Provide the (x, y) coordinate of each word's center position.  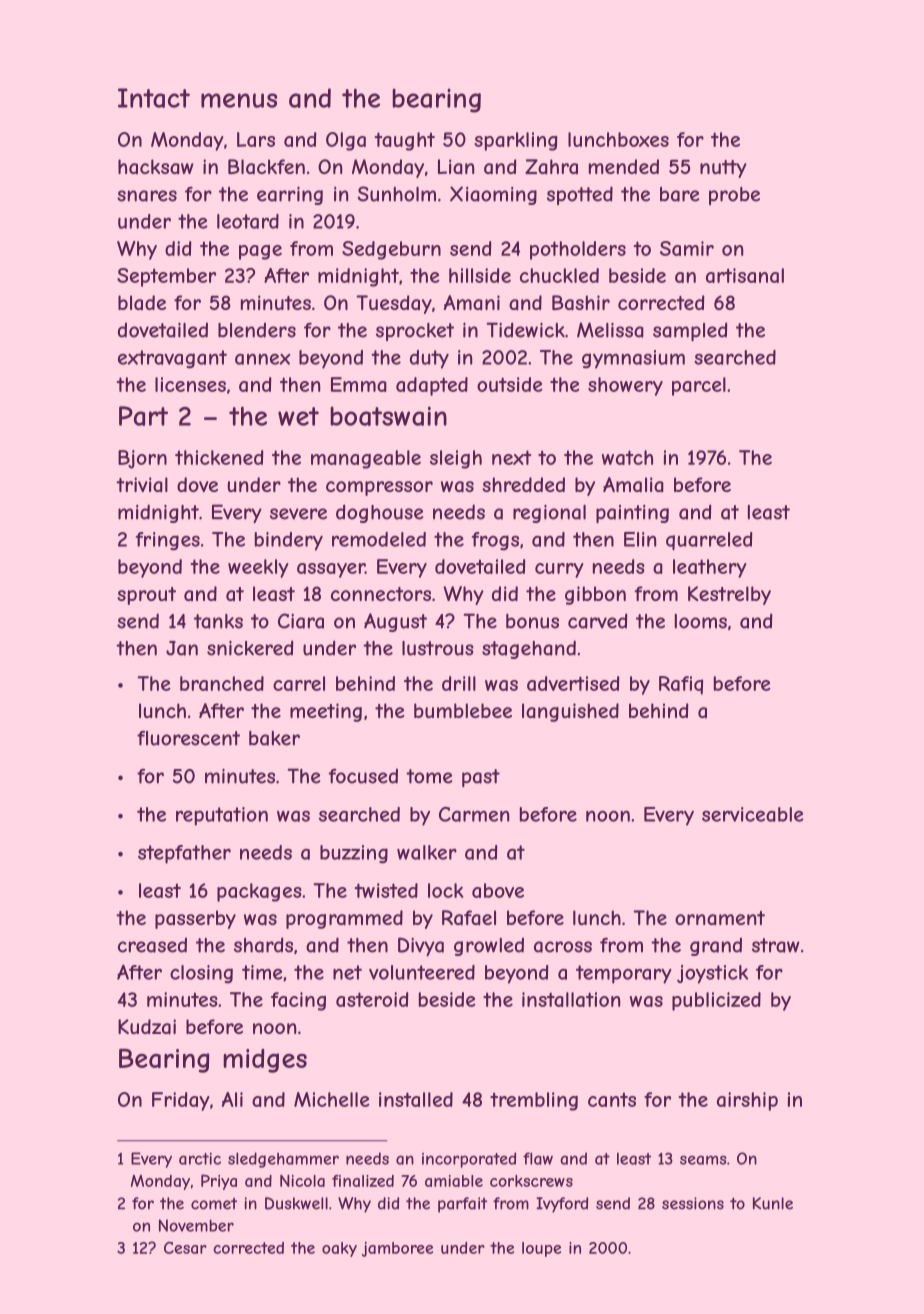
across (563, 947)
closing (201, 974)
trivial (142, 485)
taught (405, 141)
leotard (248, 221)
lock (446, 890)
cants (612, 1099)
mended (624, 166)
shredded (523, 484)
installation (571, 999)
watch (627, 457)
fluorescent (188, 738)
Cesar (185, 1247)
